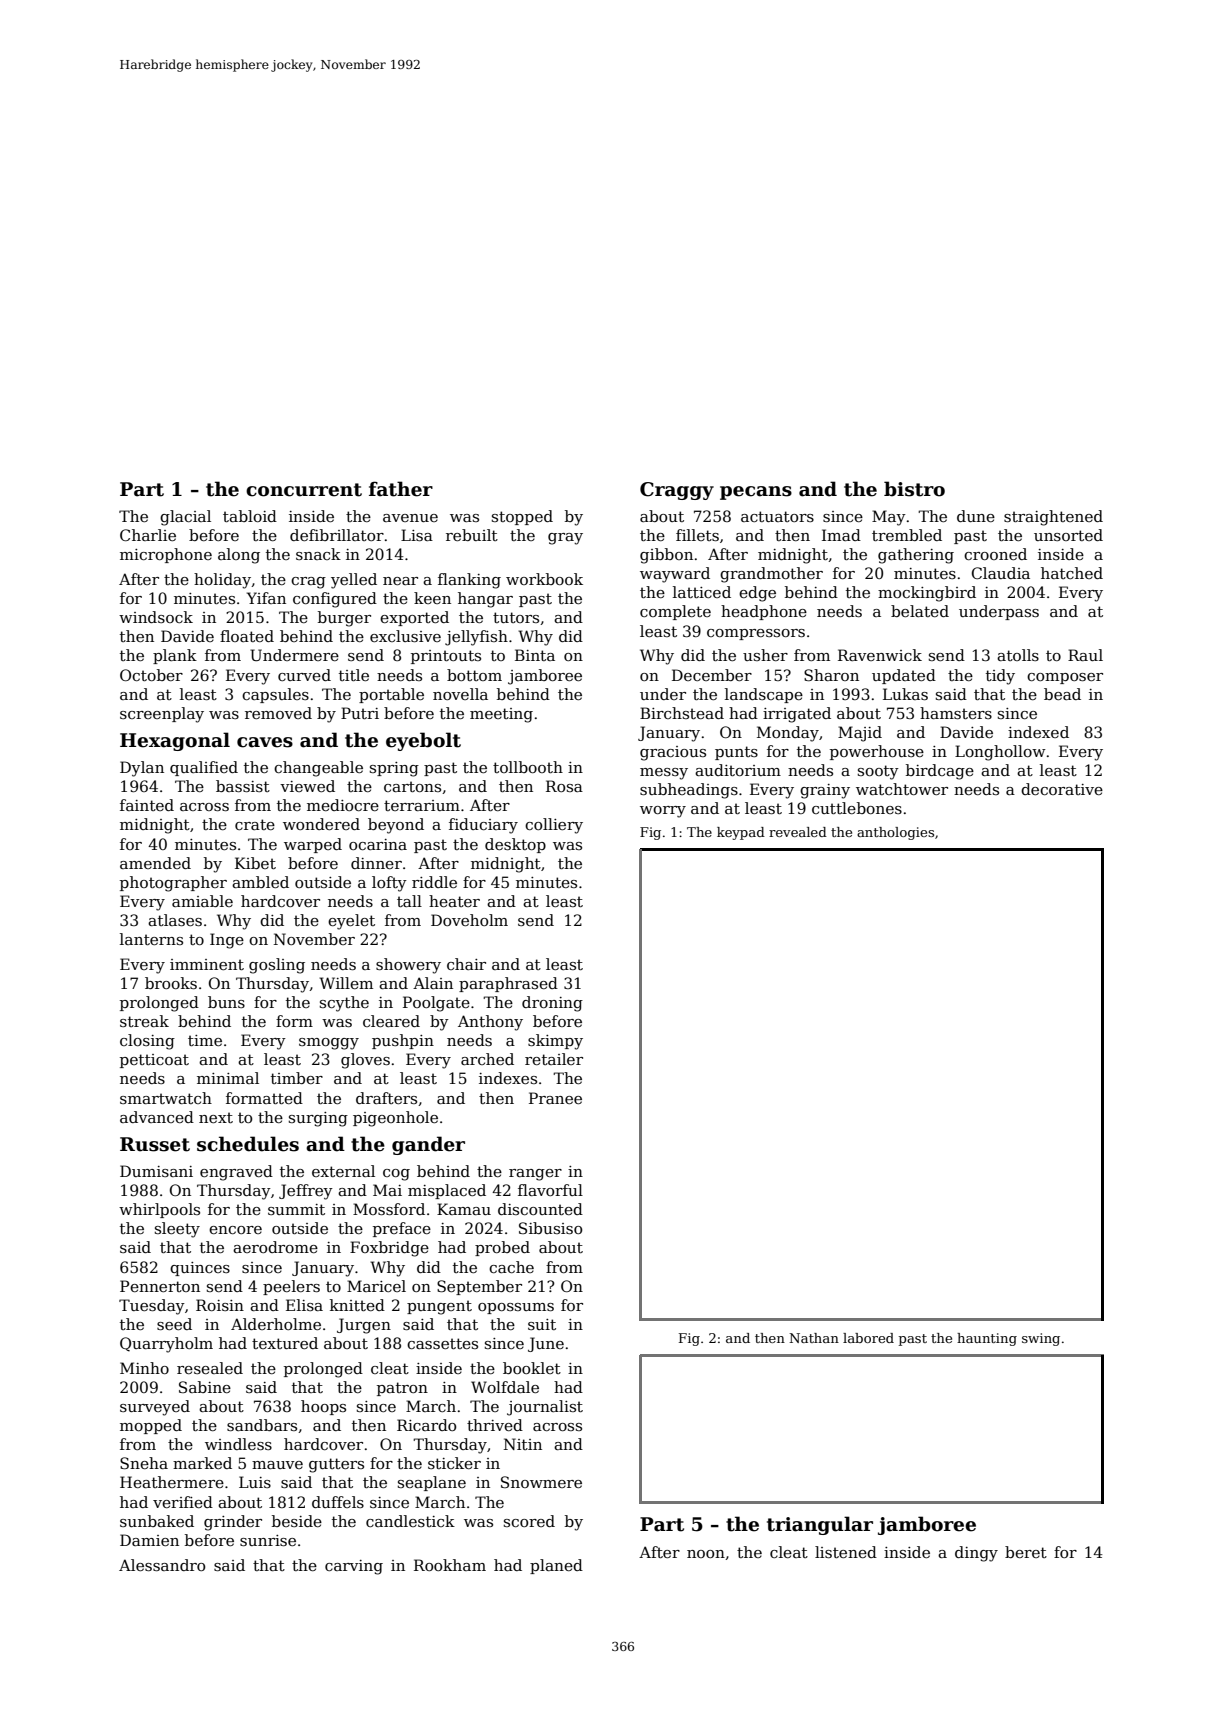 The image size is (1223, 1729). I want to click on swing, so click(1041, 1339).
